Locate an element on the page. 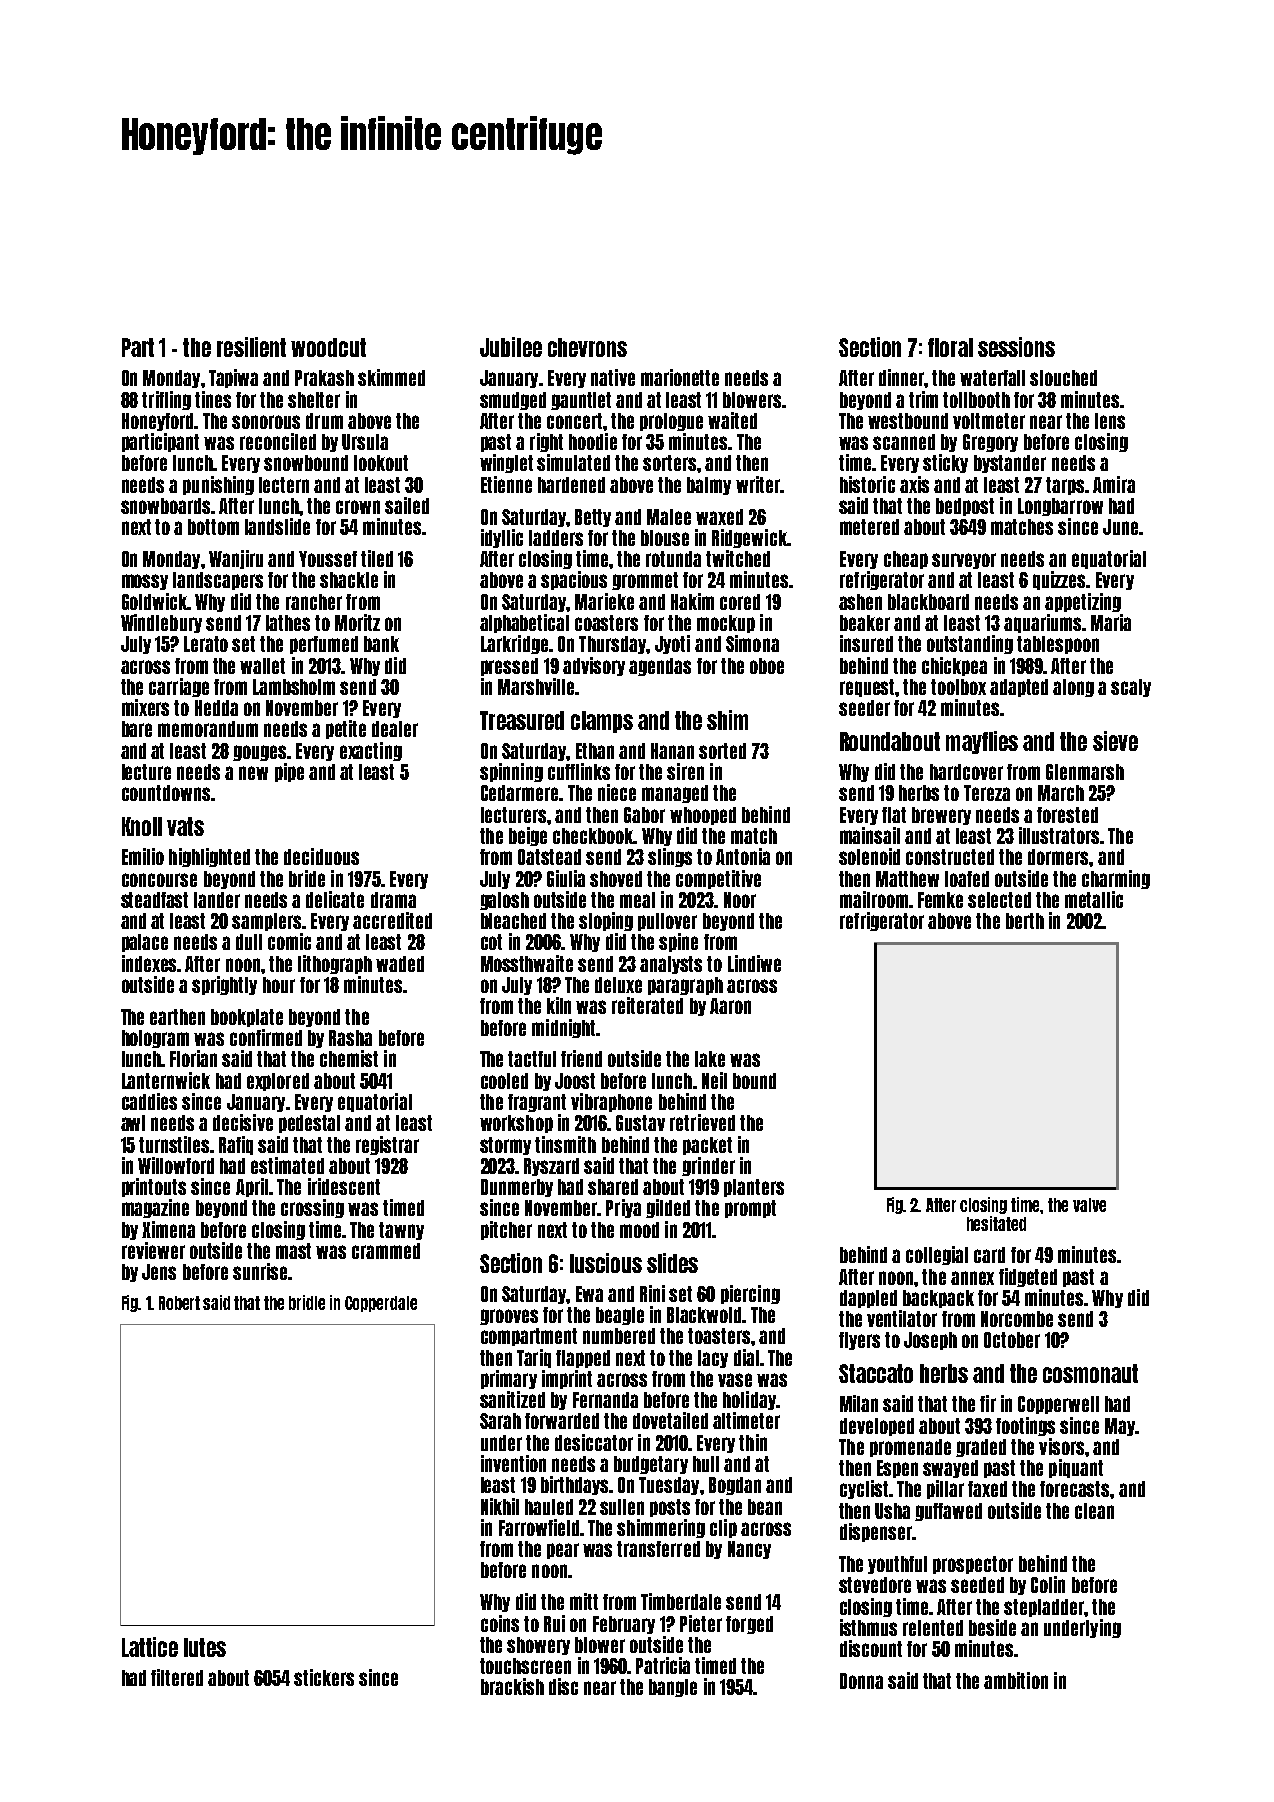 This page has width=1274, height=1802. metallic is located at coordinates (1094, 899).
